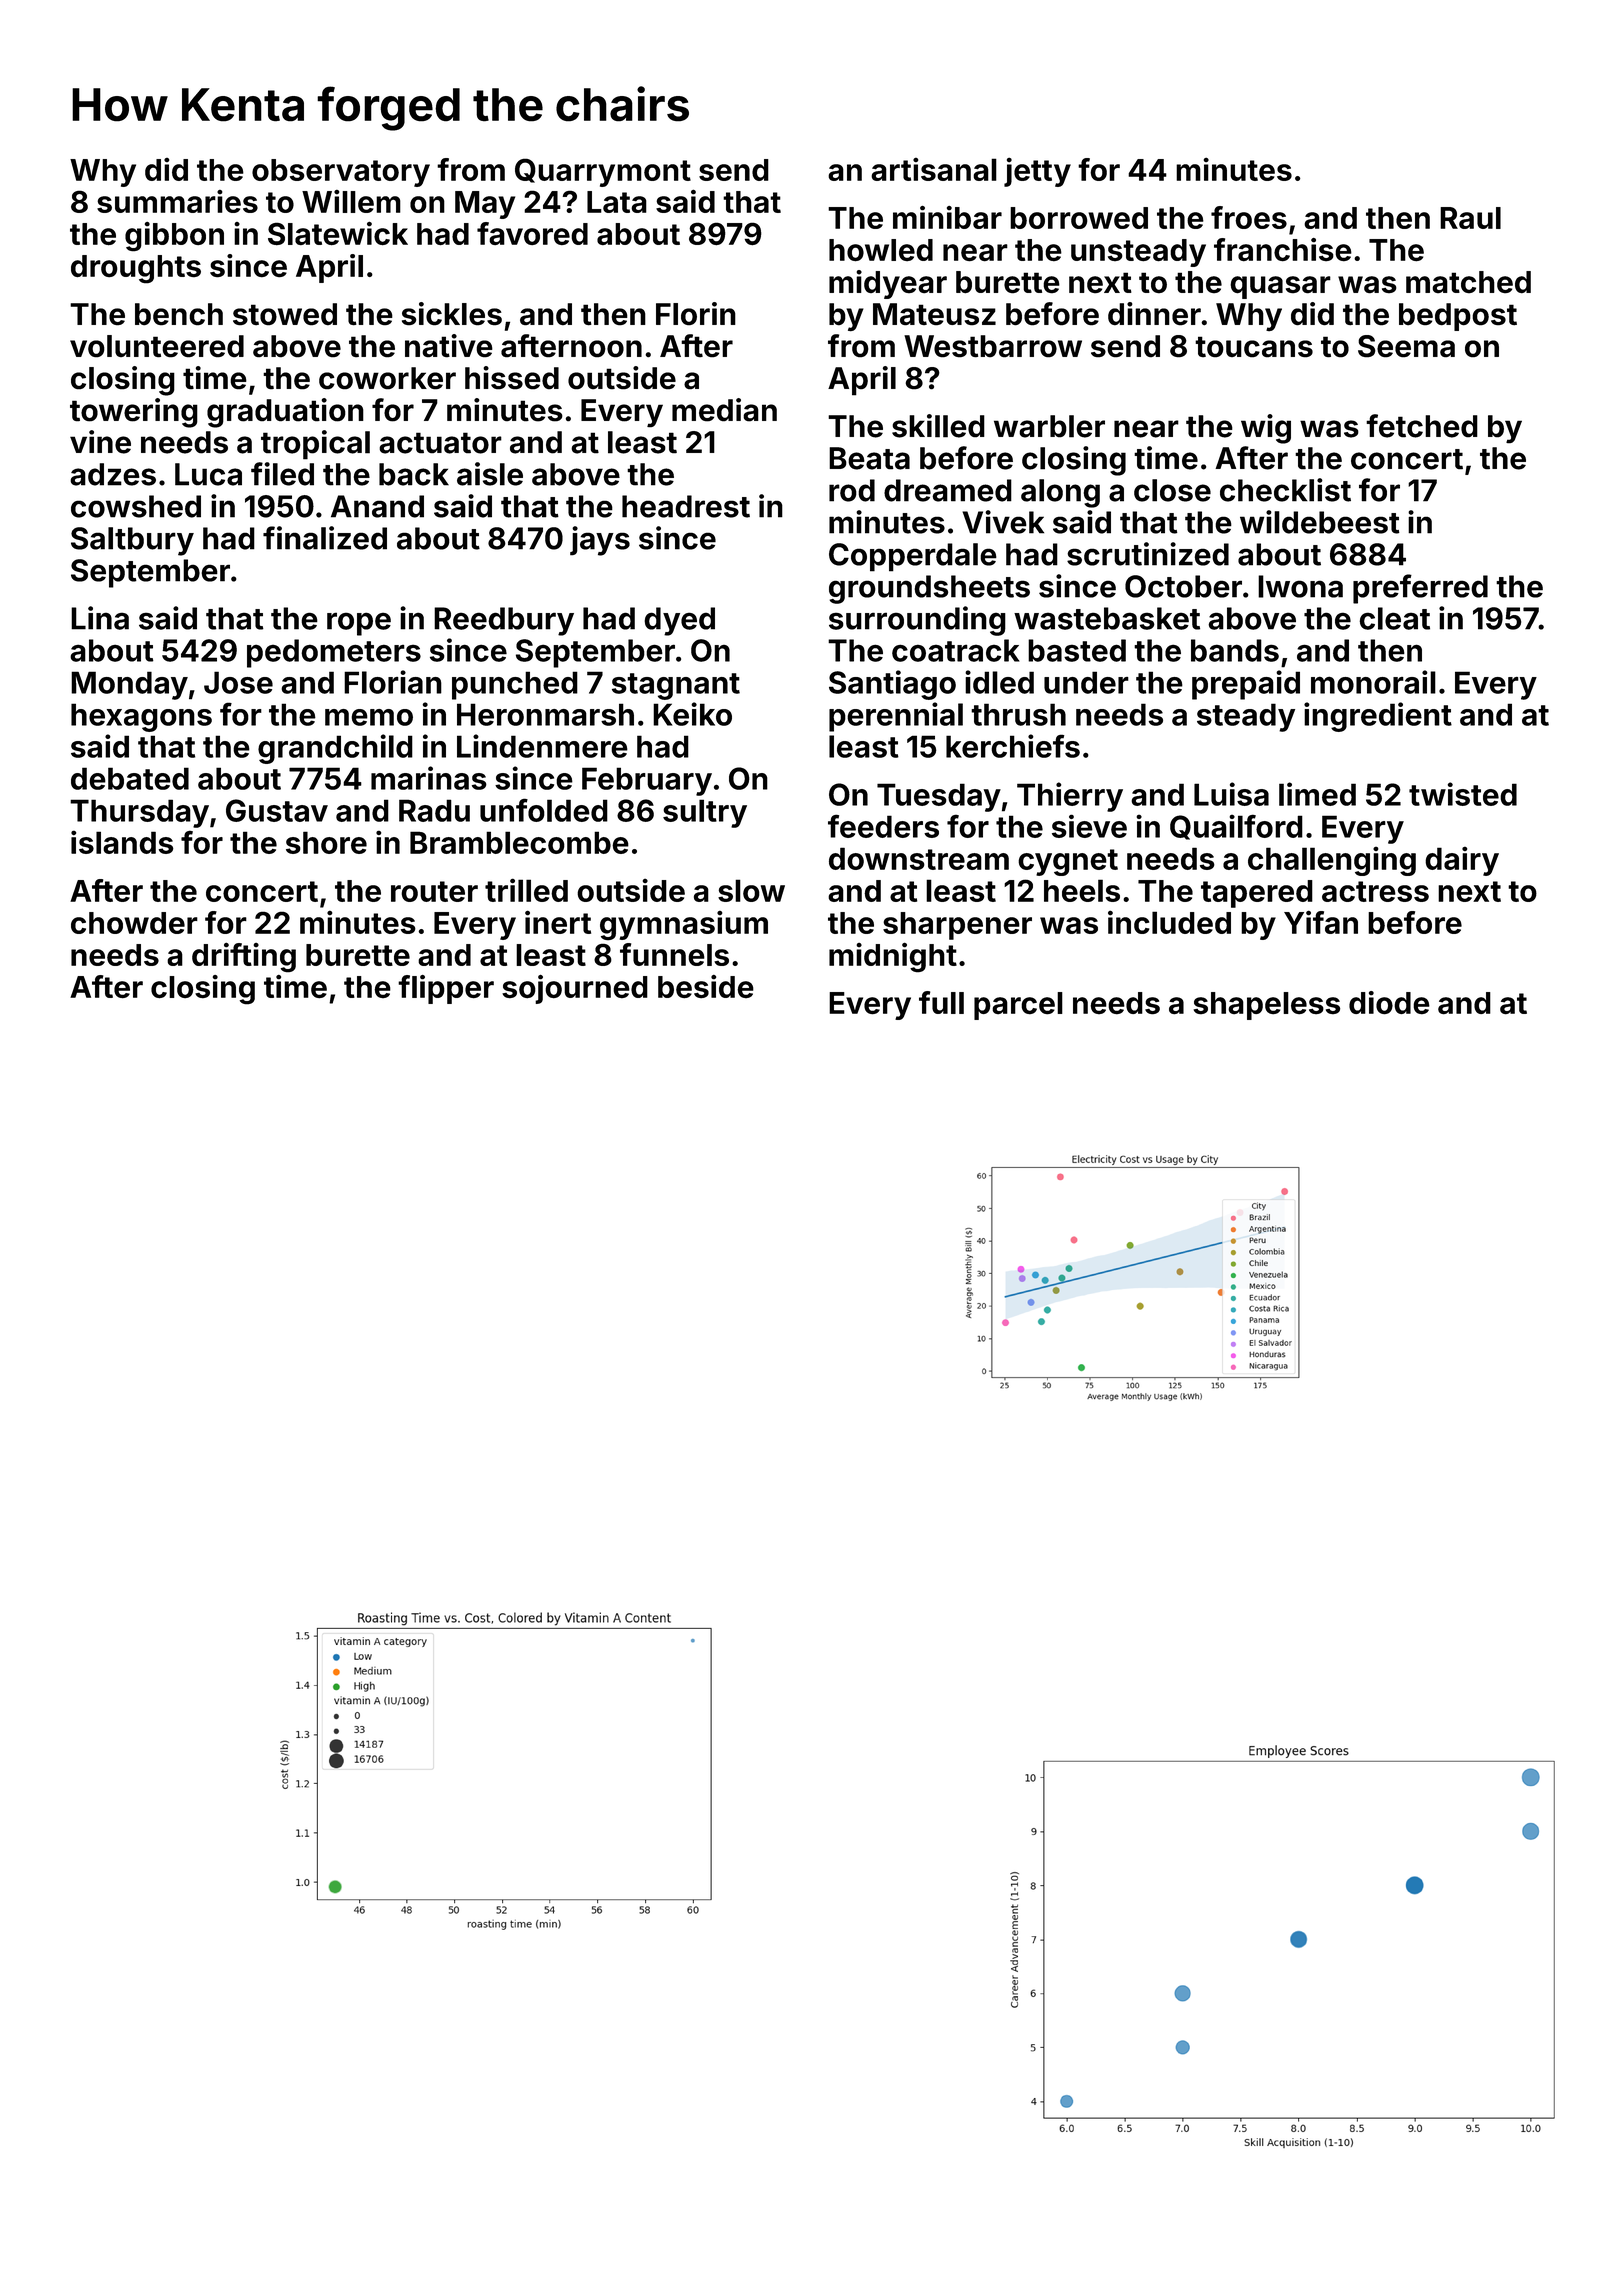 Image resolution: width=1620 pixels, height=2292 pixels. I want to click on observatory, so click(341, 173).
